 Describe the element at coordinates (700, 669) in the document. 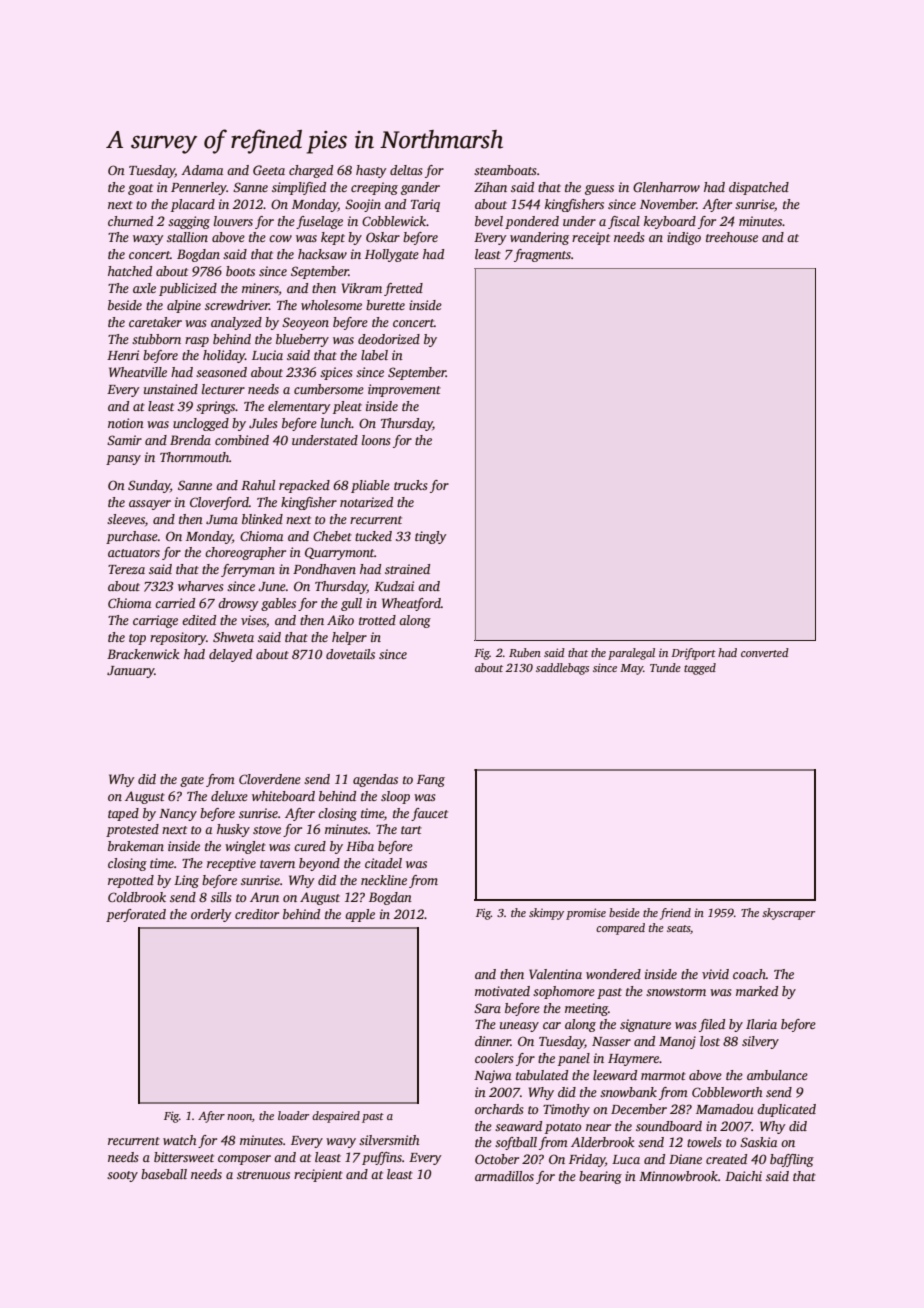

I see `tagged` at that location.
